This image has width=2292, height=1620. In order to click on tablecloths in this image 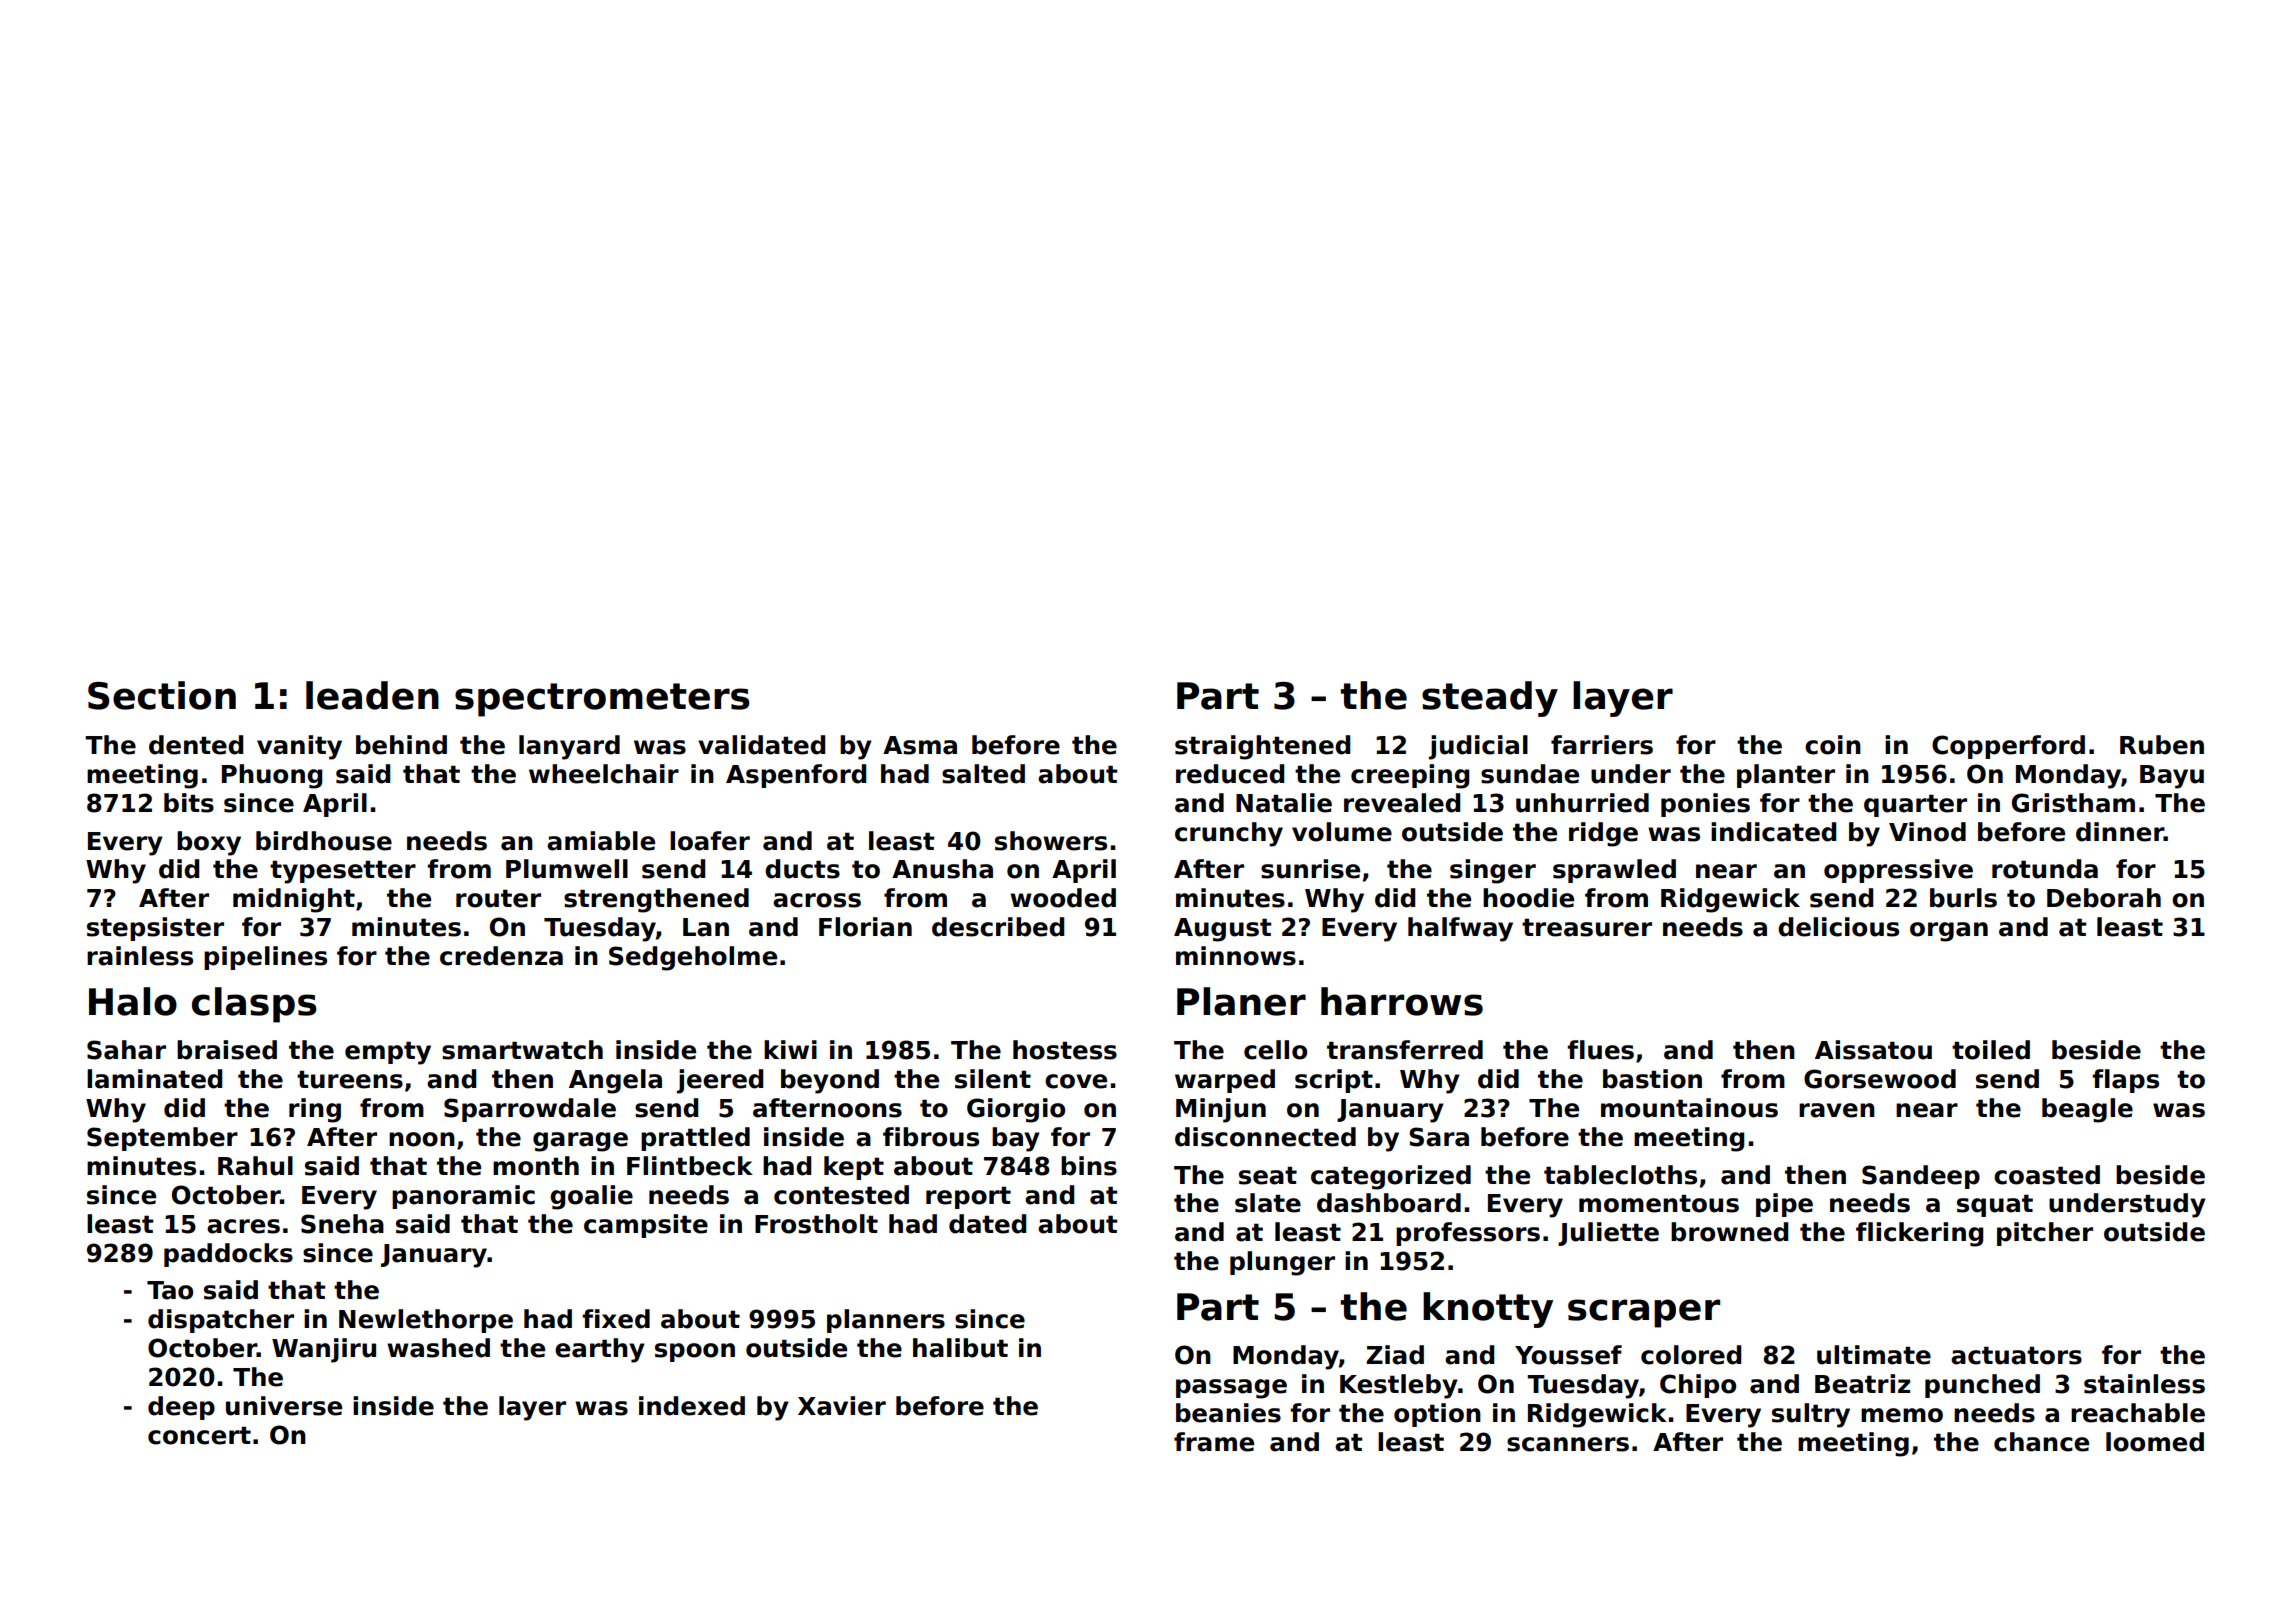, I will do `click(1620, 1175)`.
